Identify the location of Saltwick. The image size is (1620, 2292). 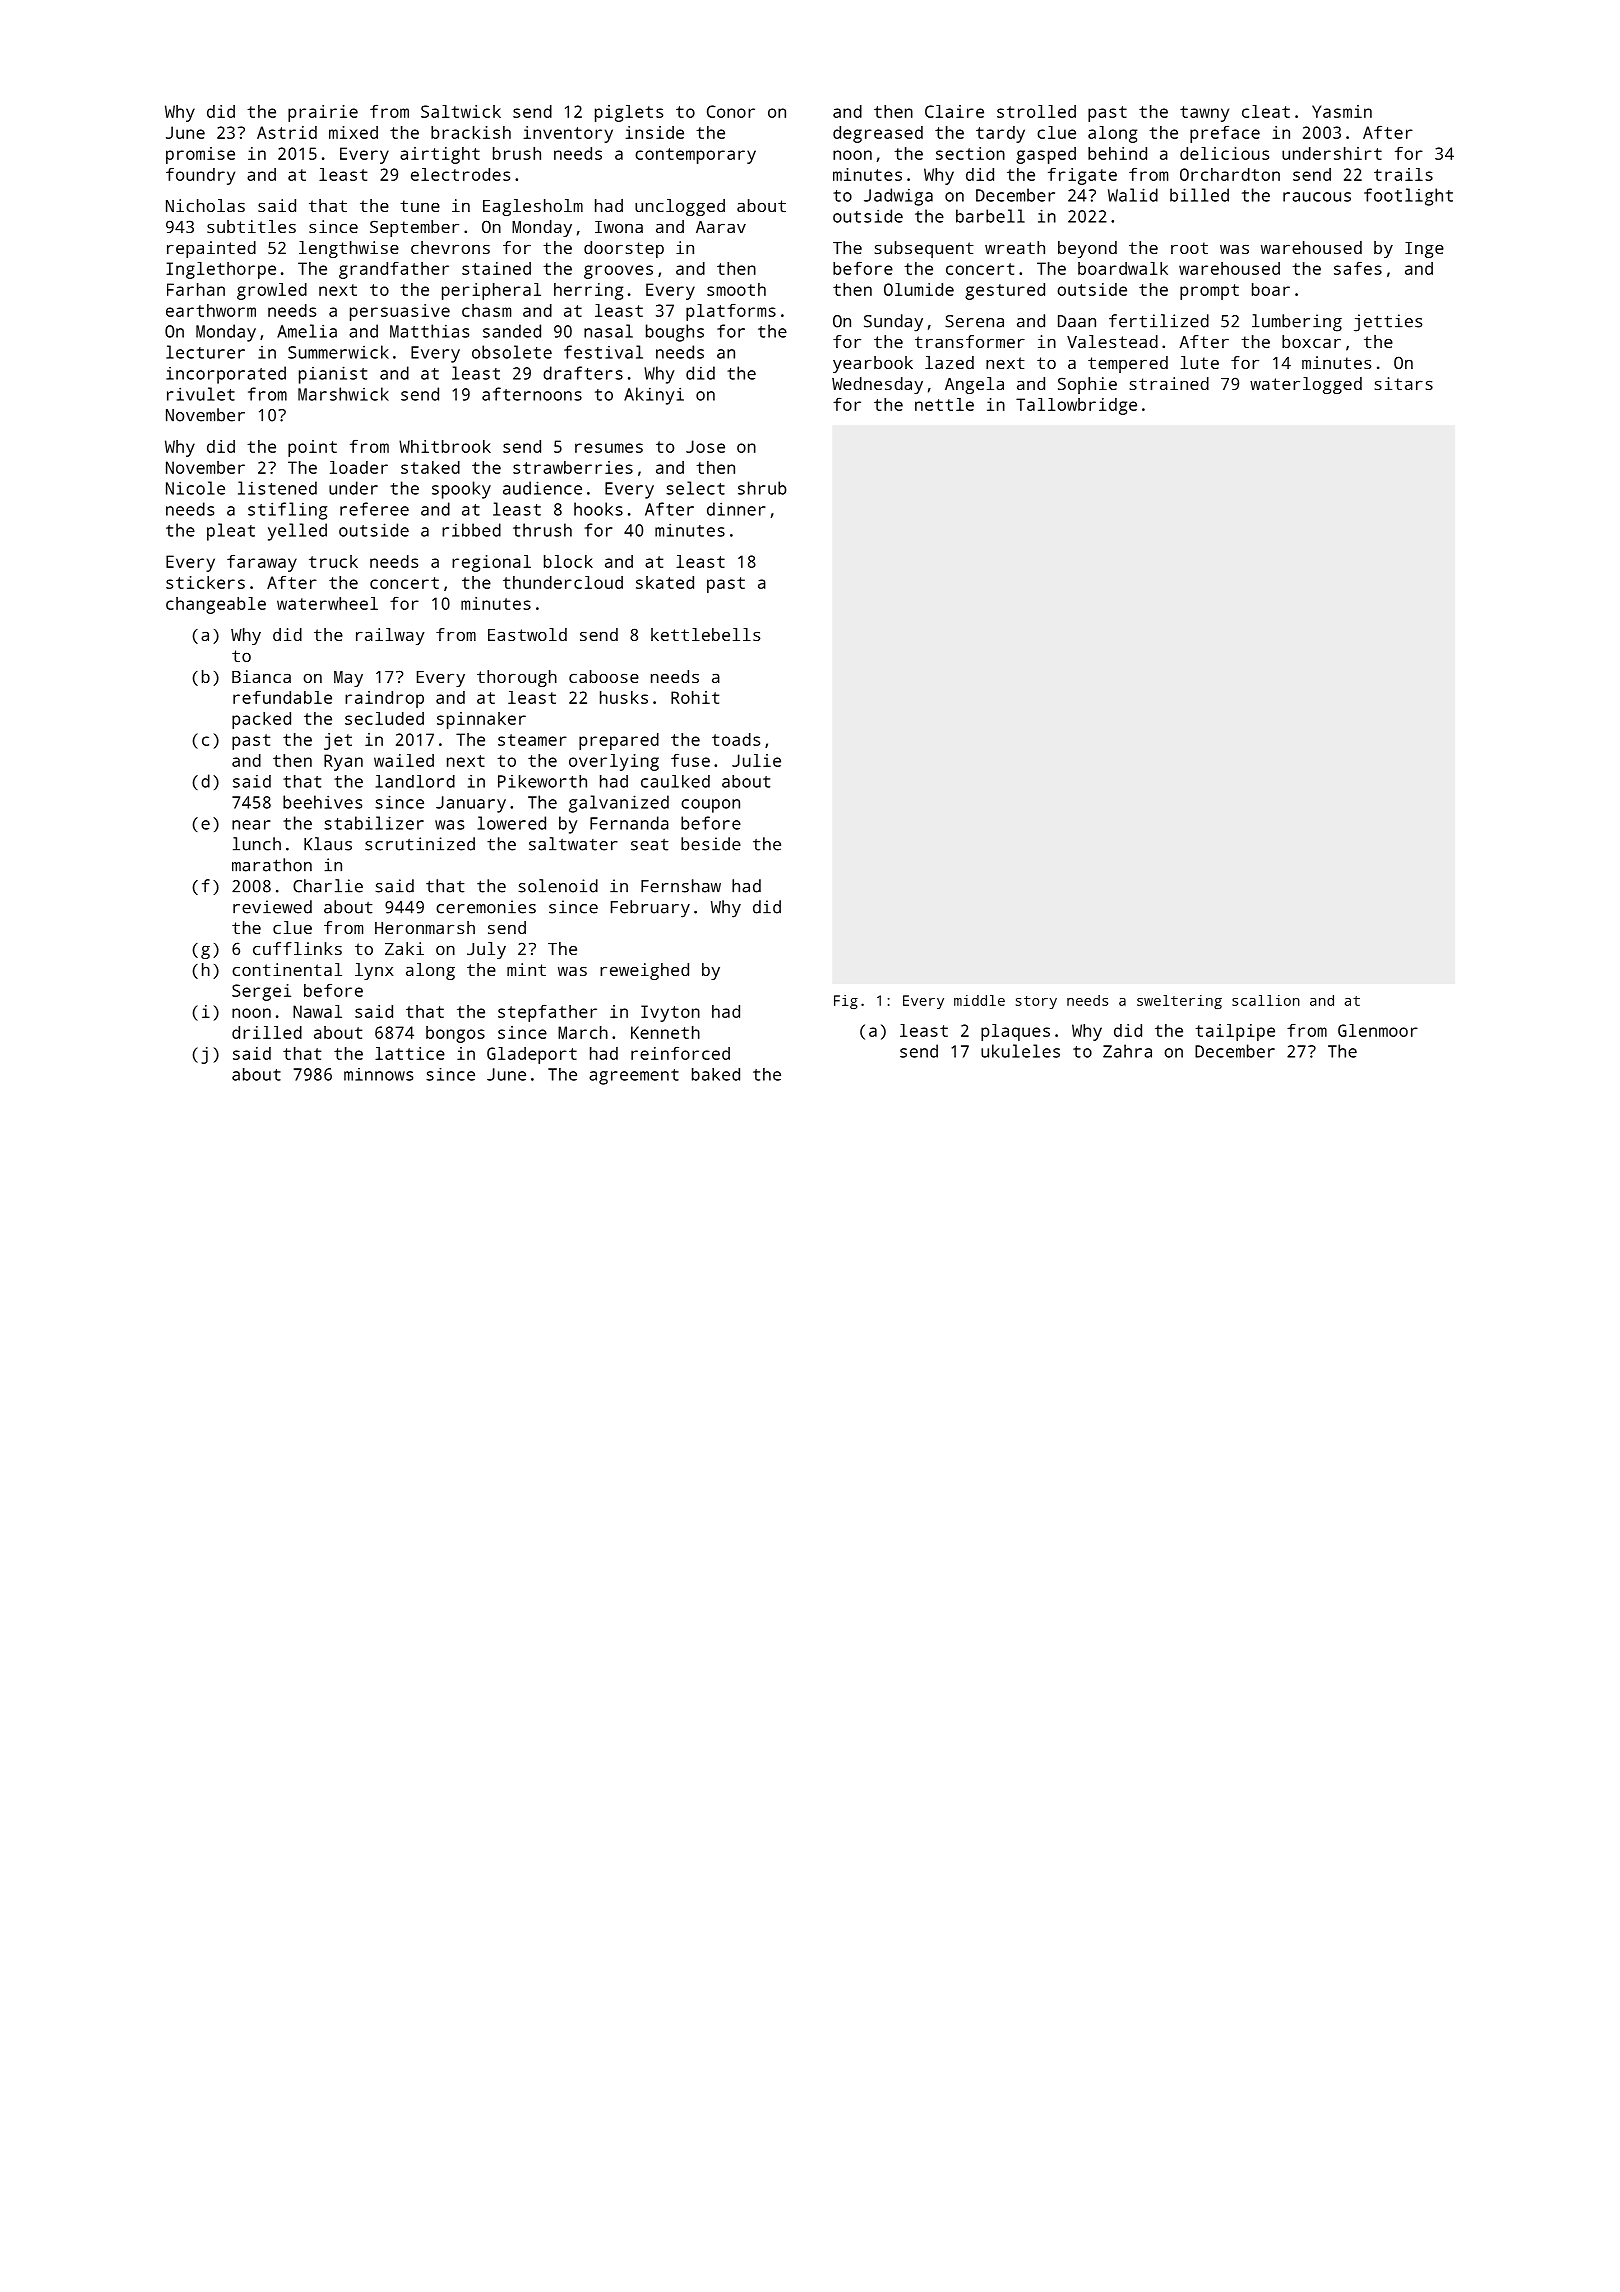
(461, 111).
